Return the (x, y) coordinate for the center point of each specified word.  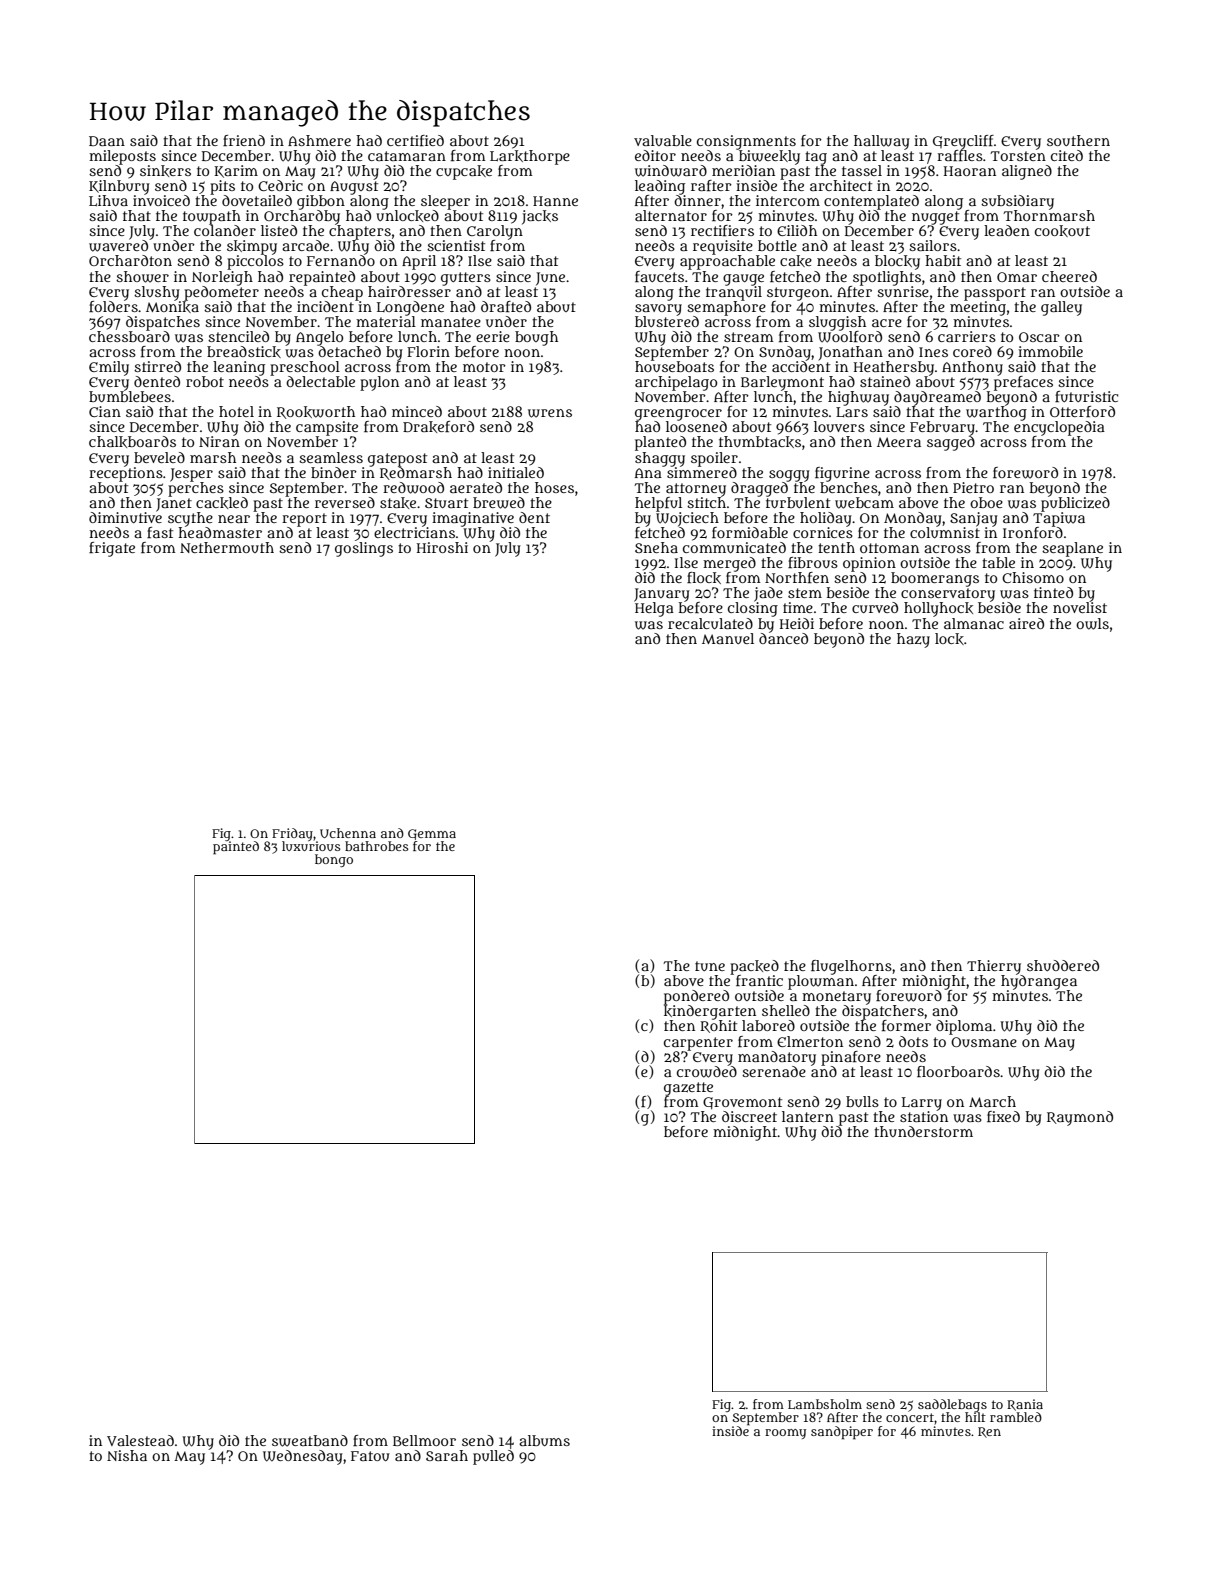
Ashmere (319, 140)
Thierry (994, 967)
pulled (493, 1457)
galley (1061, 308)
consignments (746, 142)
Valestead (140, 1440)
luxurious (311, 846)
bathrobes (377, 846)
